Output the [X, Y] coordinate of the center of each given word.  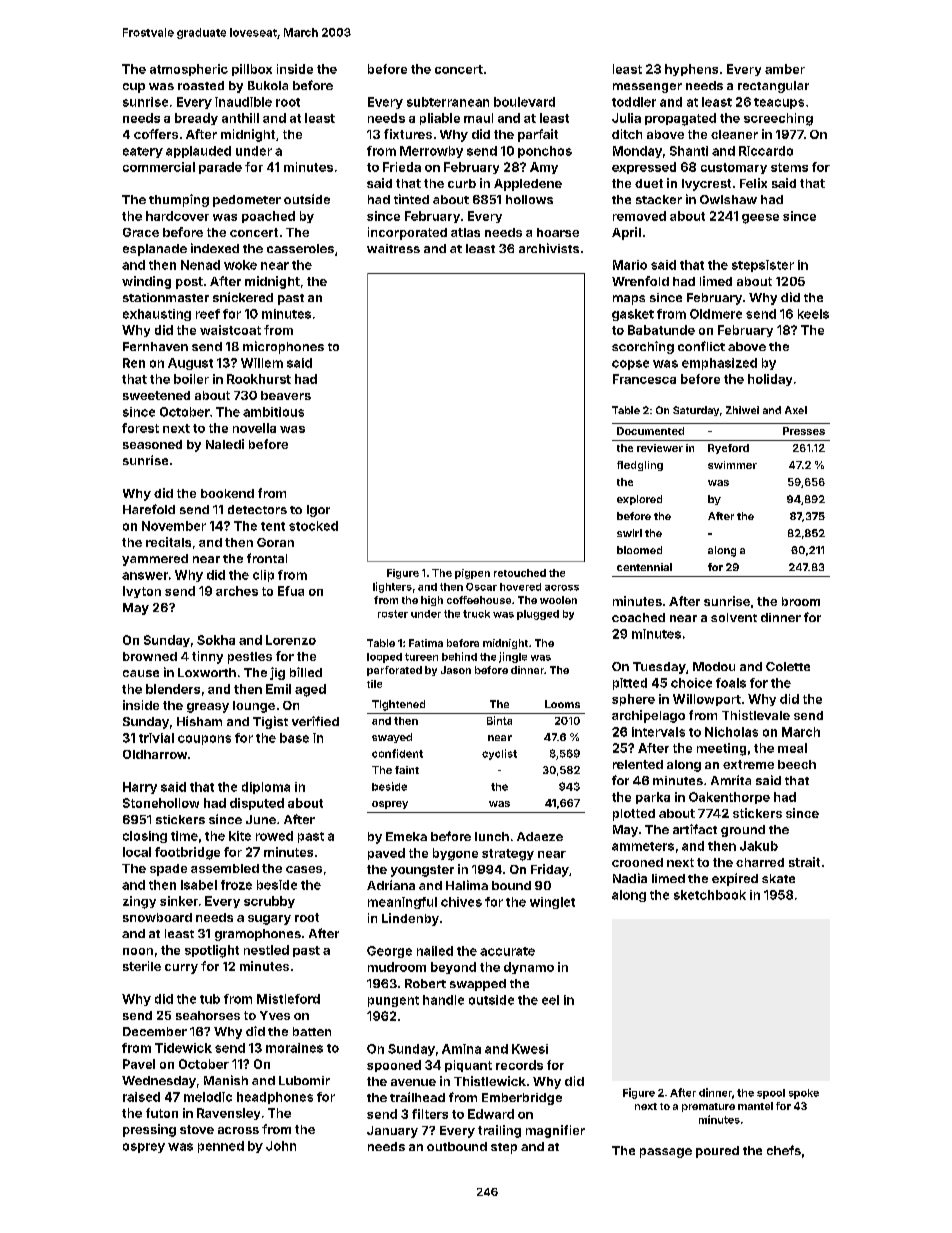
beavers [286, 395]
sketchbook [710, 895]
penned [221, 1147]
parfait [538, 135]
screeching [778, 119]
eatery [143, 152]
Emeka [406, 836]
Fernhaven [155, 346]
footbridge [187, 853]
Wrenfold [640, 281]
